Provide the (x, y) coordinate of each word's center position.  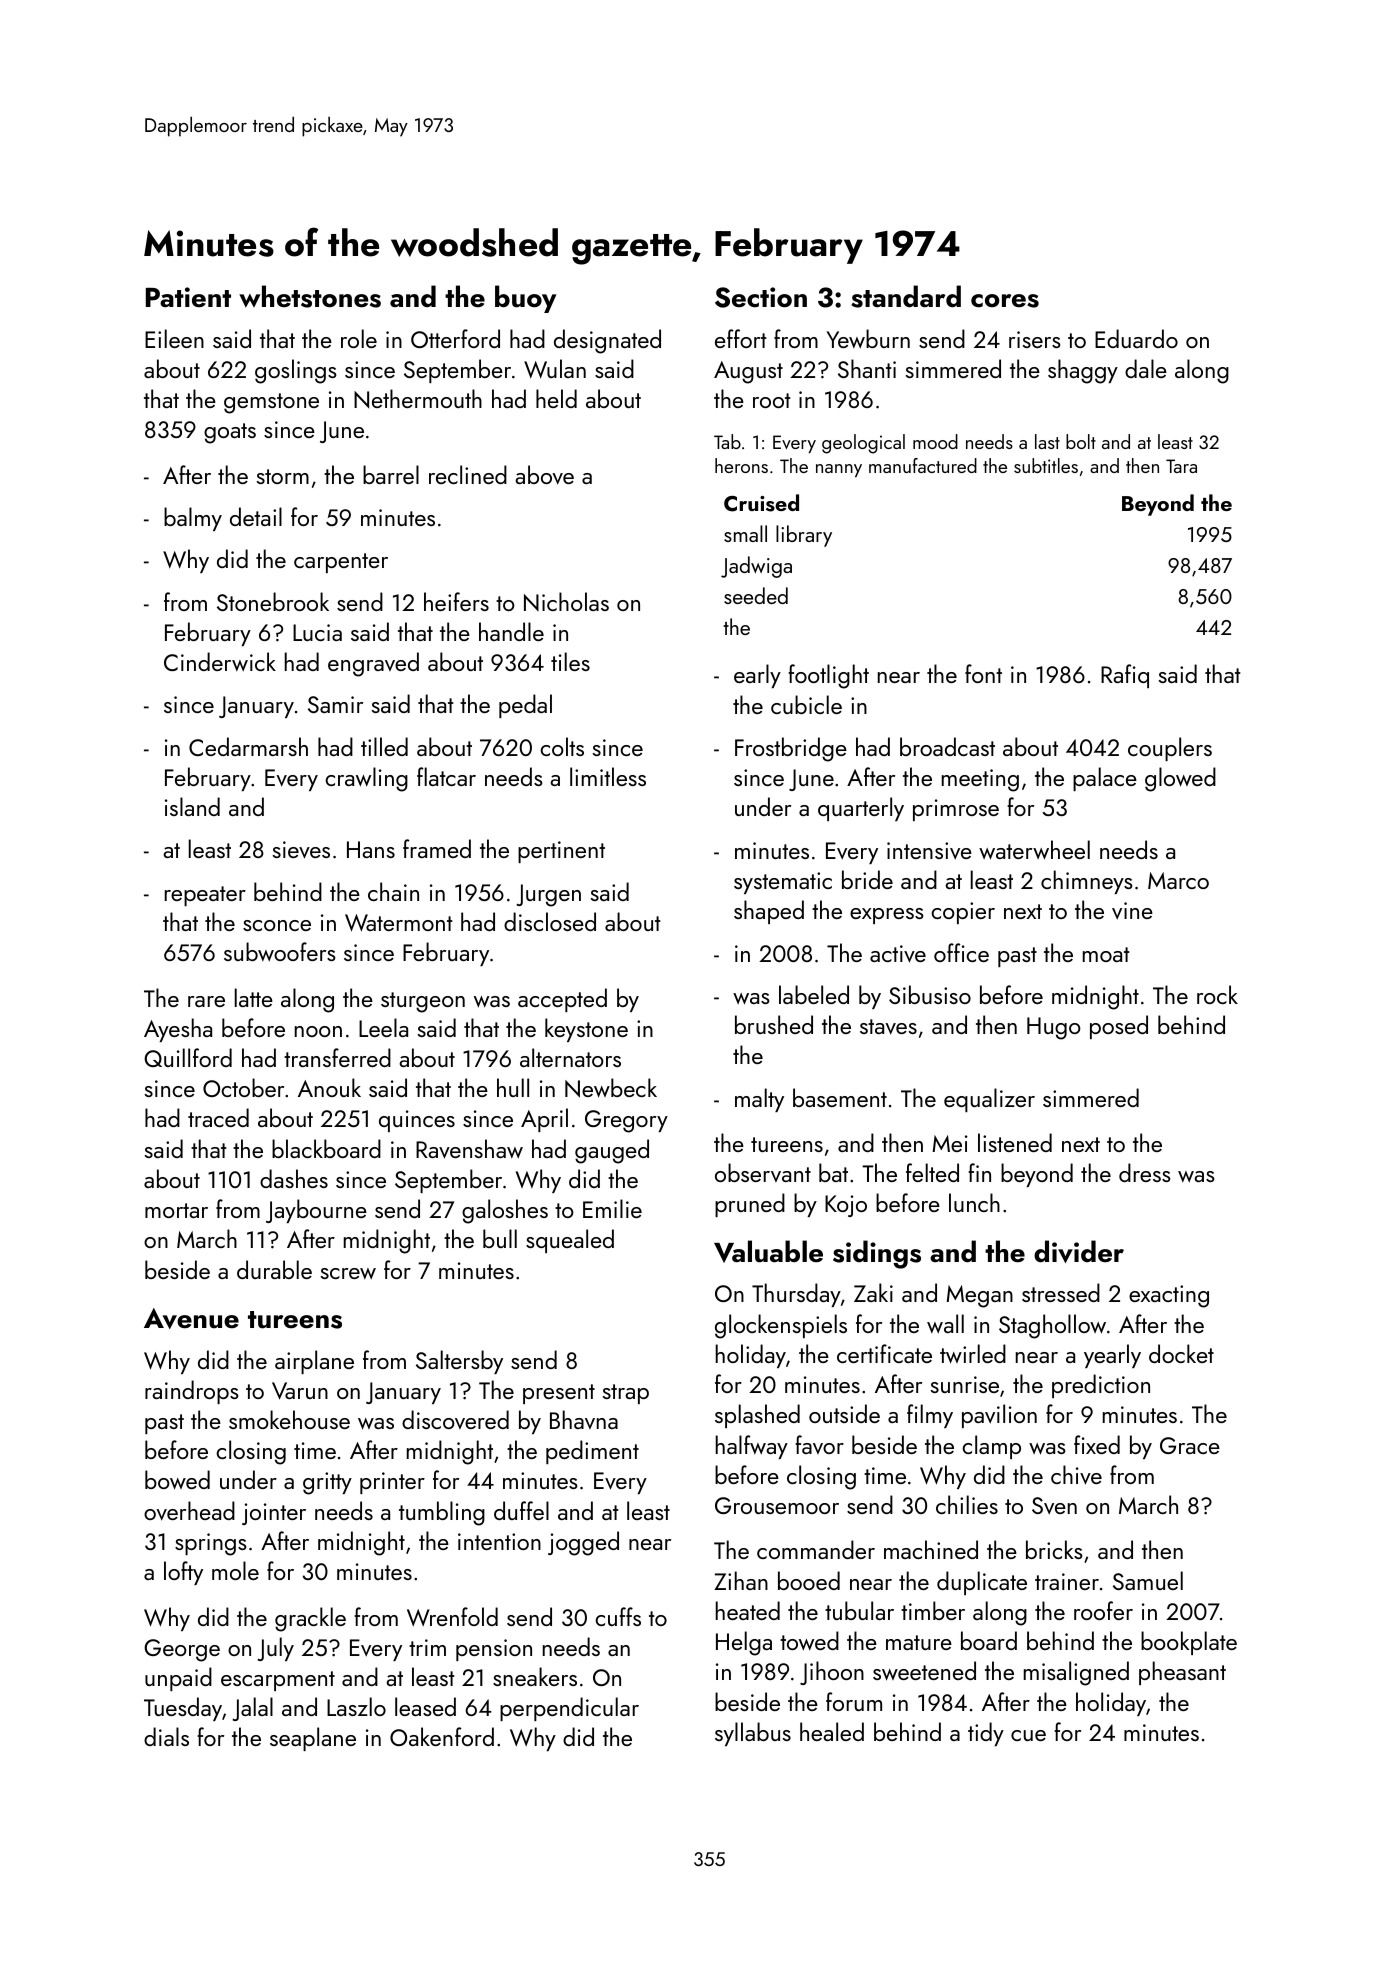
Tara (1181, 466)
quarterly (861, 809)
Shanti (867, 368)
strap (626, 1394)
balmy (193, 519)
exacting (1169, 1296)
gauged (612, 1151)
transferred (337, 1057)
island (192, 806)
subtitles (1046, 465)
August (748, 372)
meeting (980, 780)
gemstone (271, 403)
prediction (1101, 1386)
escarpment (278, 1681)
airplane (314, 1362)
